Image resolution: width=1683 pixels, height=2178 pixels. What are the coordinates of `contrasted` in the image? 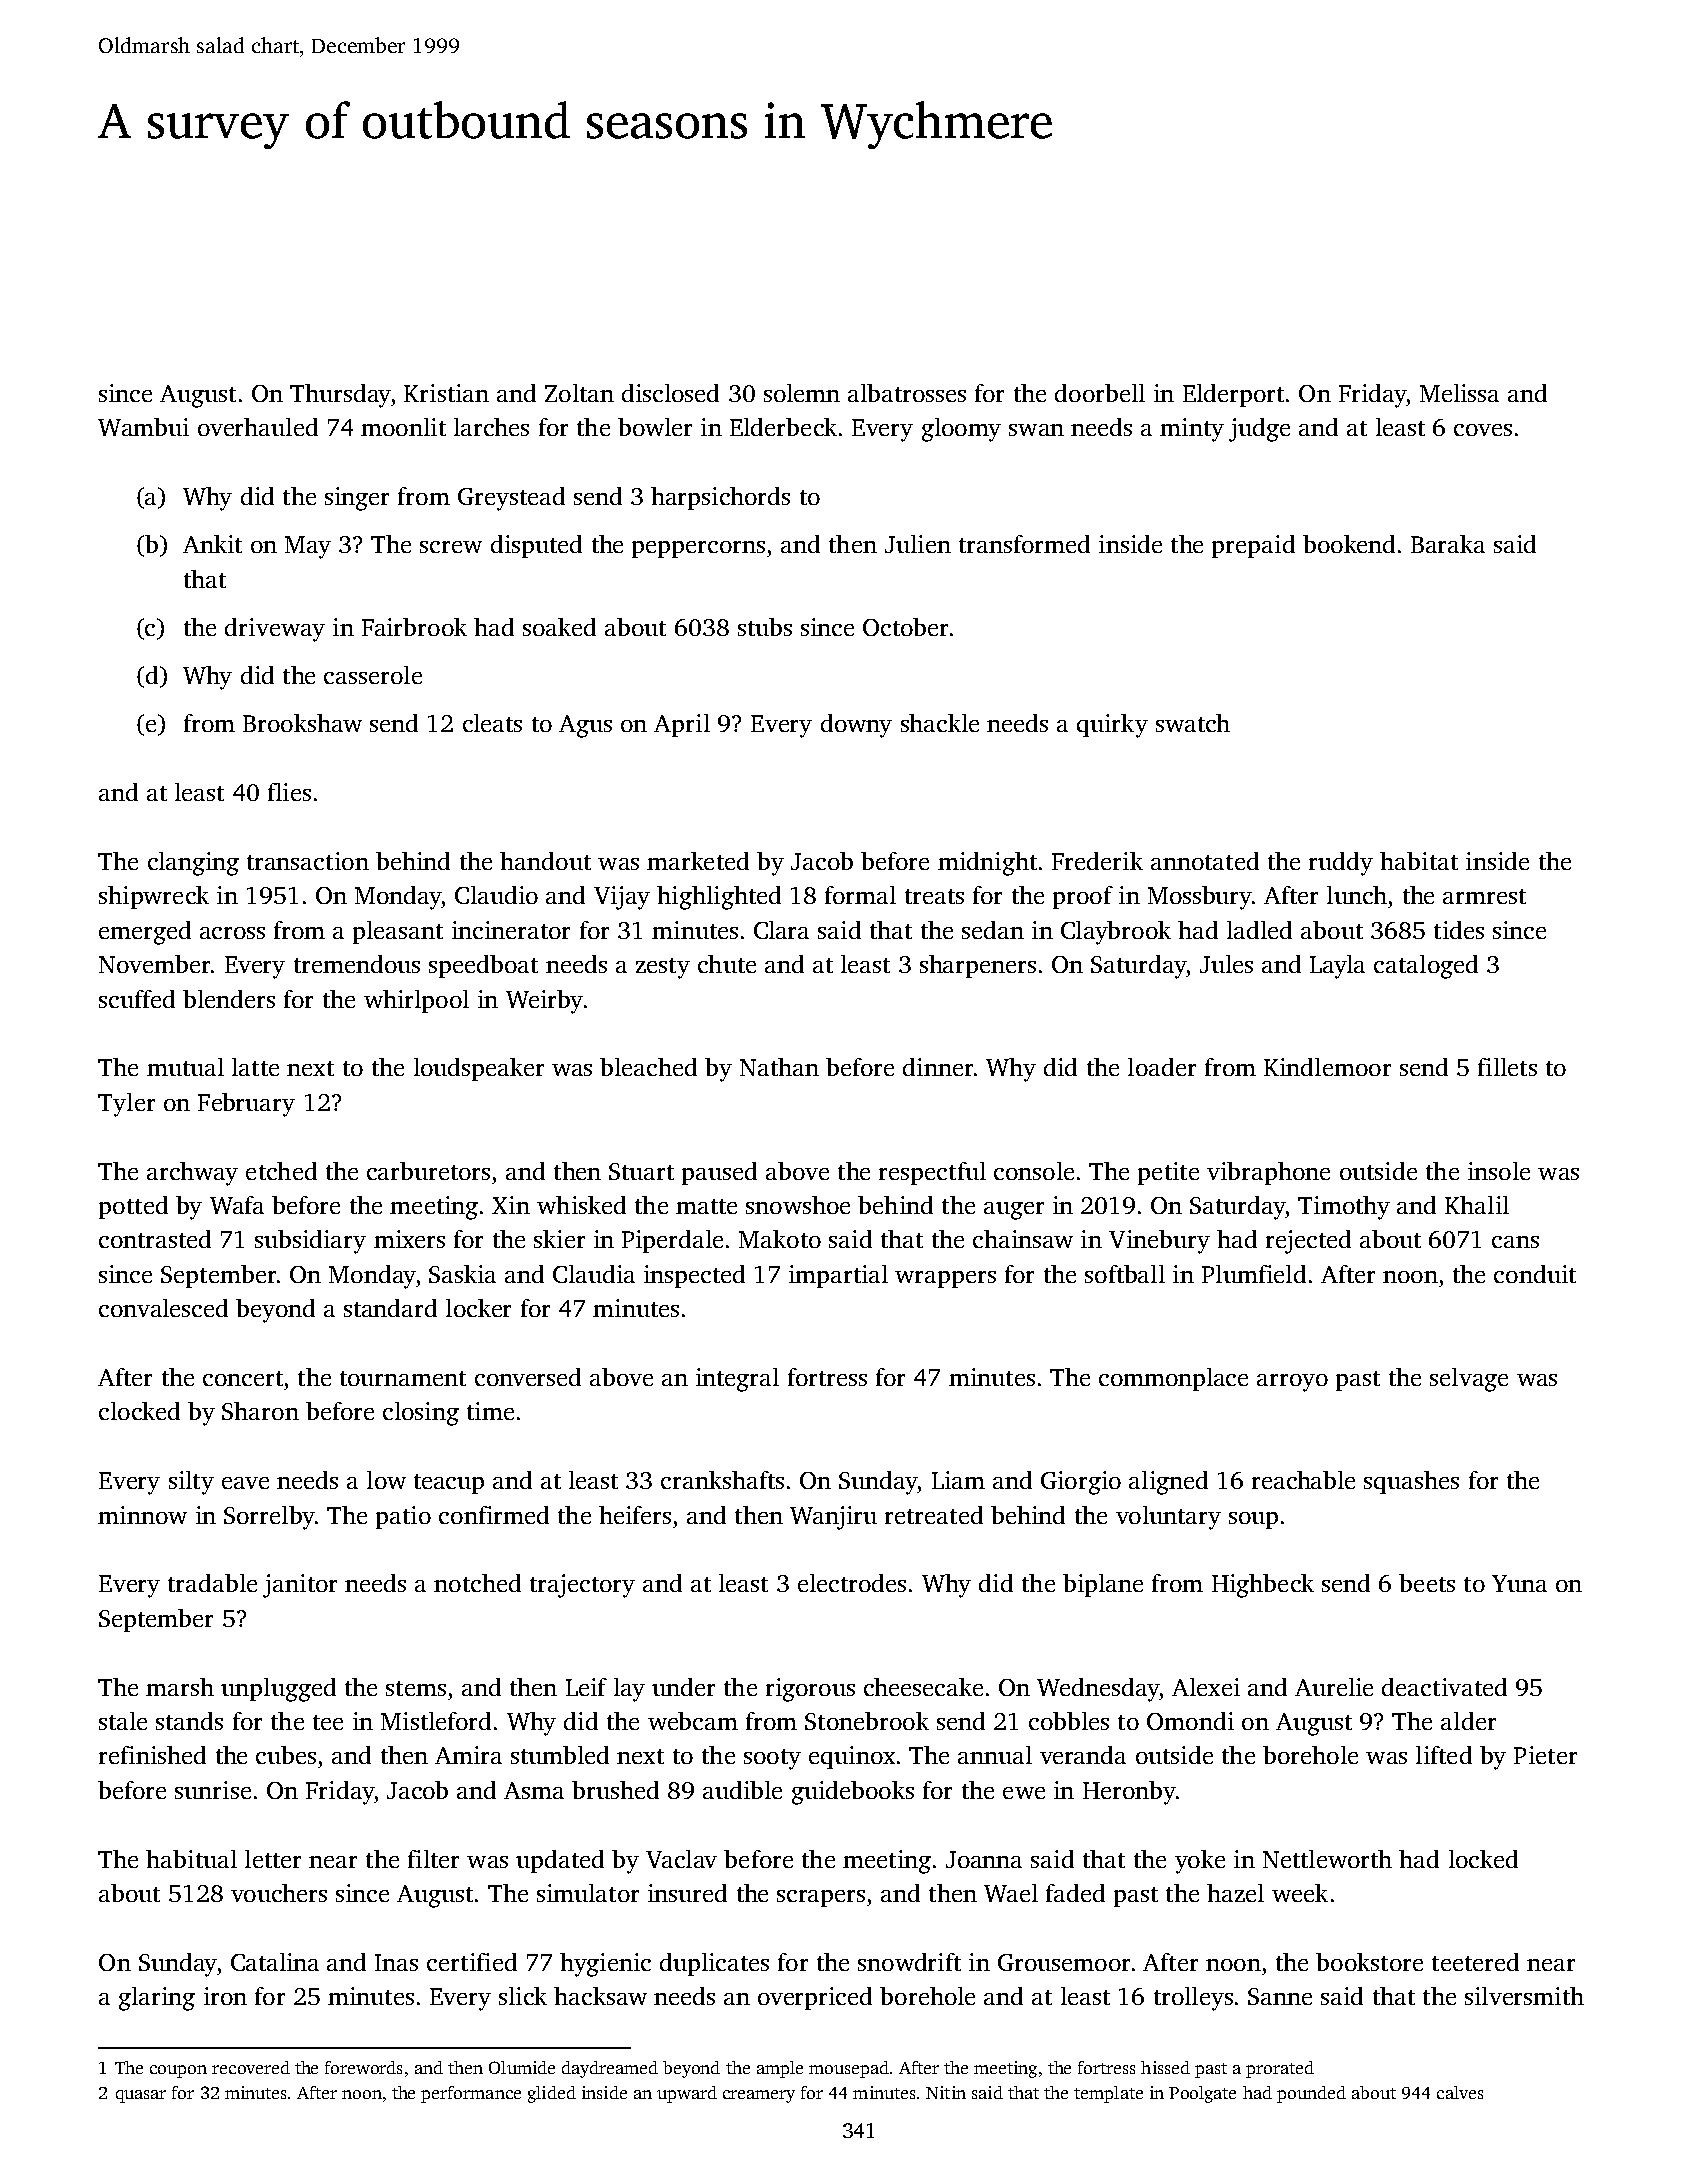 It's located at (155, 1239).
